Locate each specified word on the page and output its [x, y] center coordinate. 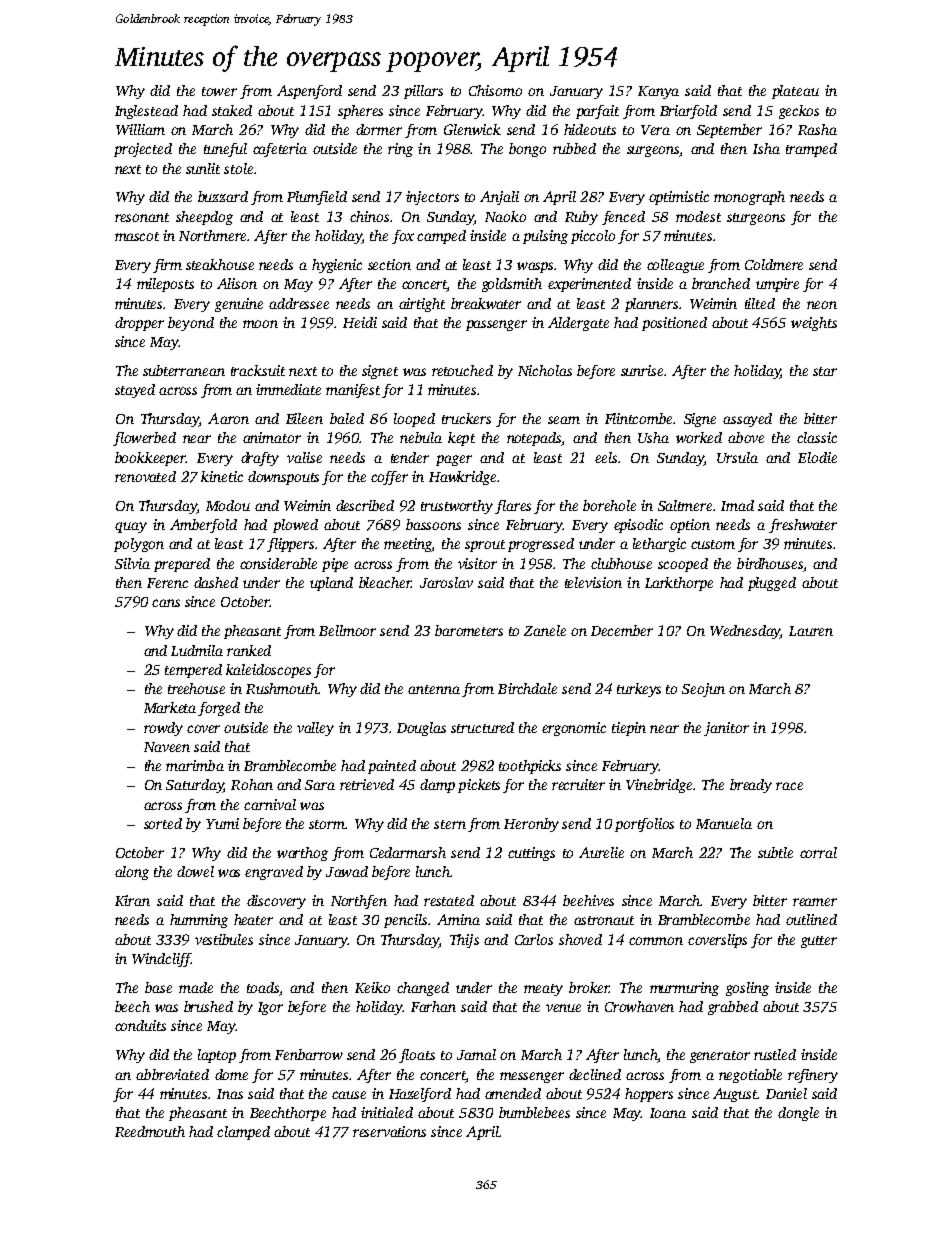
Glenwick [472, 129]
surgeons [653, 151]
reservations [389, 1131]
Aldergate [578, 324]
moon [260, 324]
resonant [142, 217]
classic [817, 437]
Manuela [724, 823]
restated [449, 900]
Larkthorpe [679, 584]
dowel [195, 871]
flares [513, 507]
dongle [798, 1114]
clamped [243, 1133]
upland [331, 584]
